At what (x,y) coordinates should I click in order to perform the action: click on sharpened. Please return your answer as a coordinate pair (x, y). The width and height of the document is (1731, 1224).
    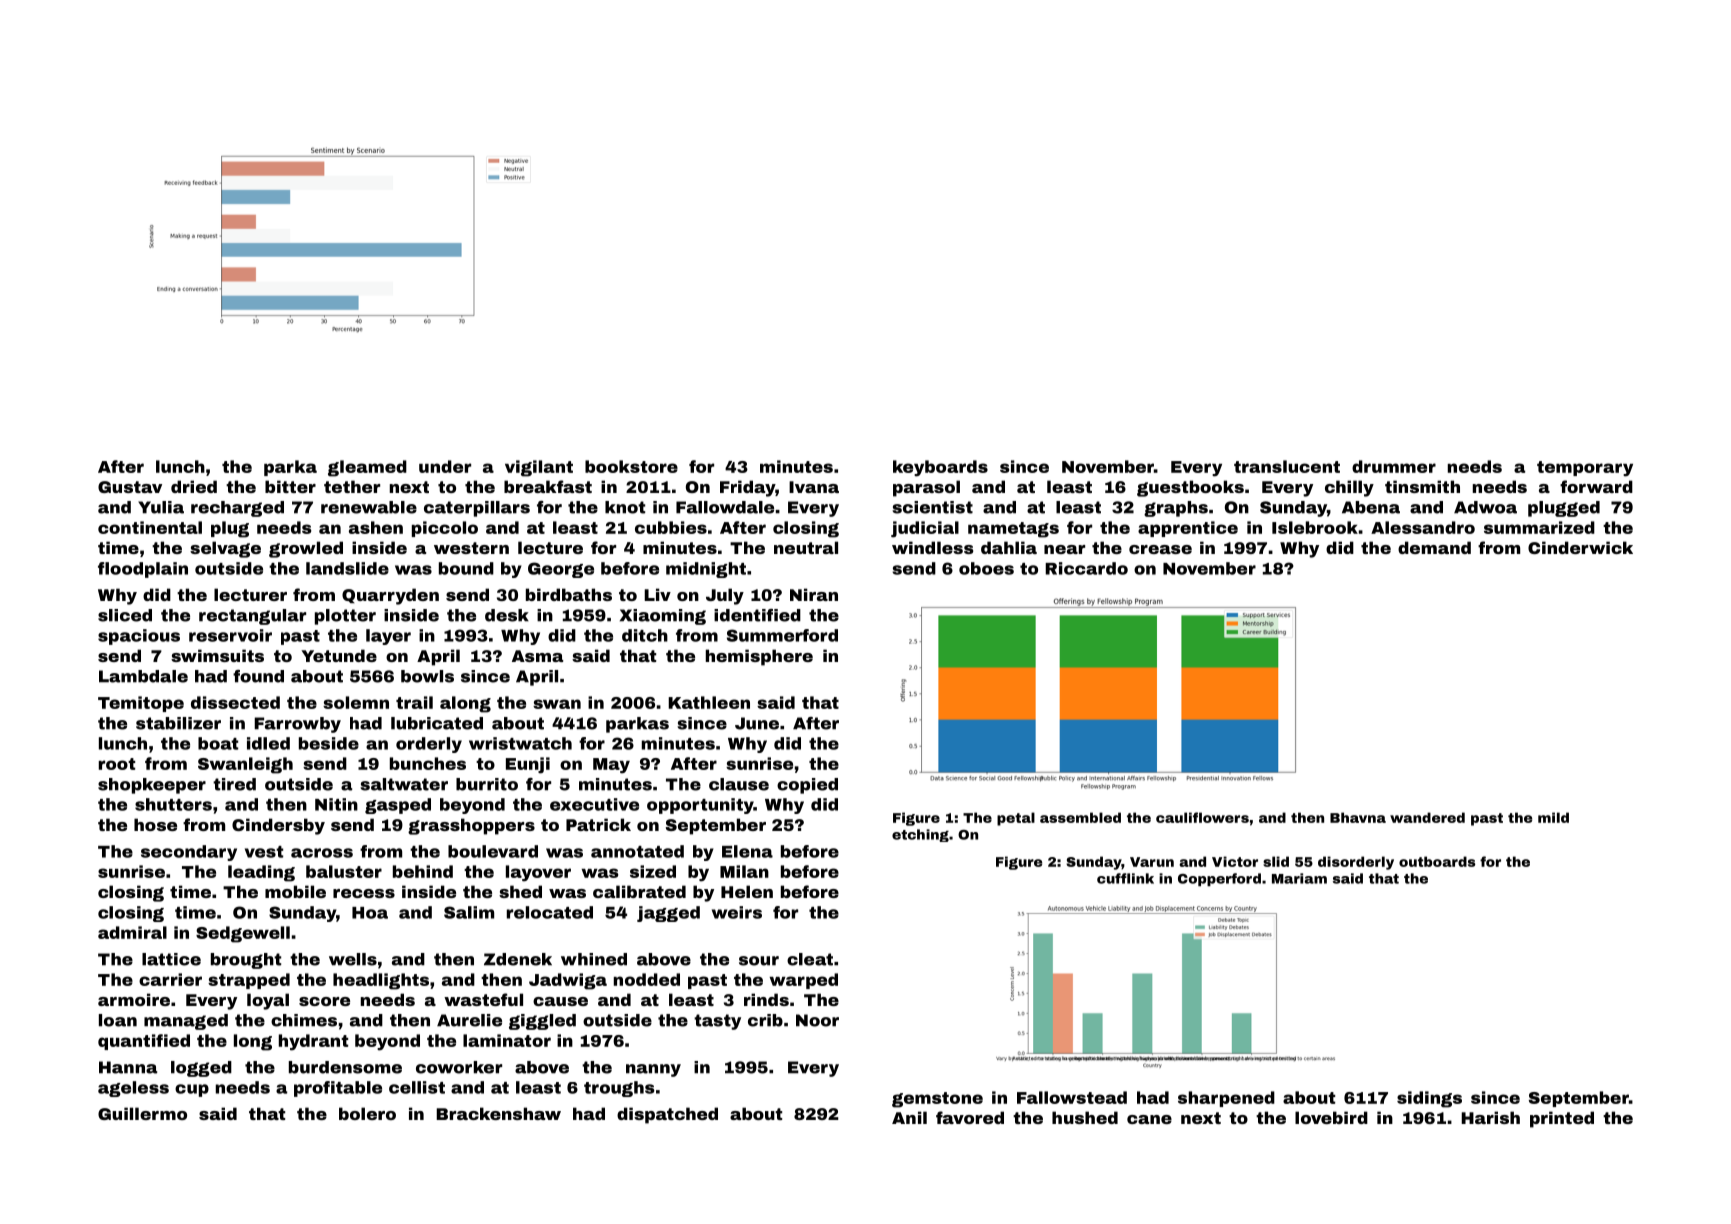
    Looking at the image, I should click on (1226, 1099).
